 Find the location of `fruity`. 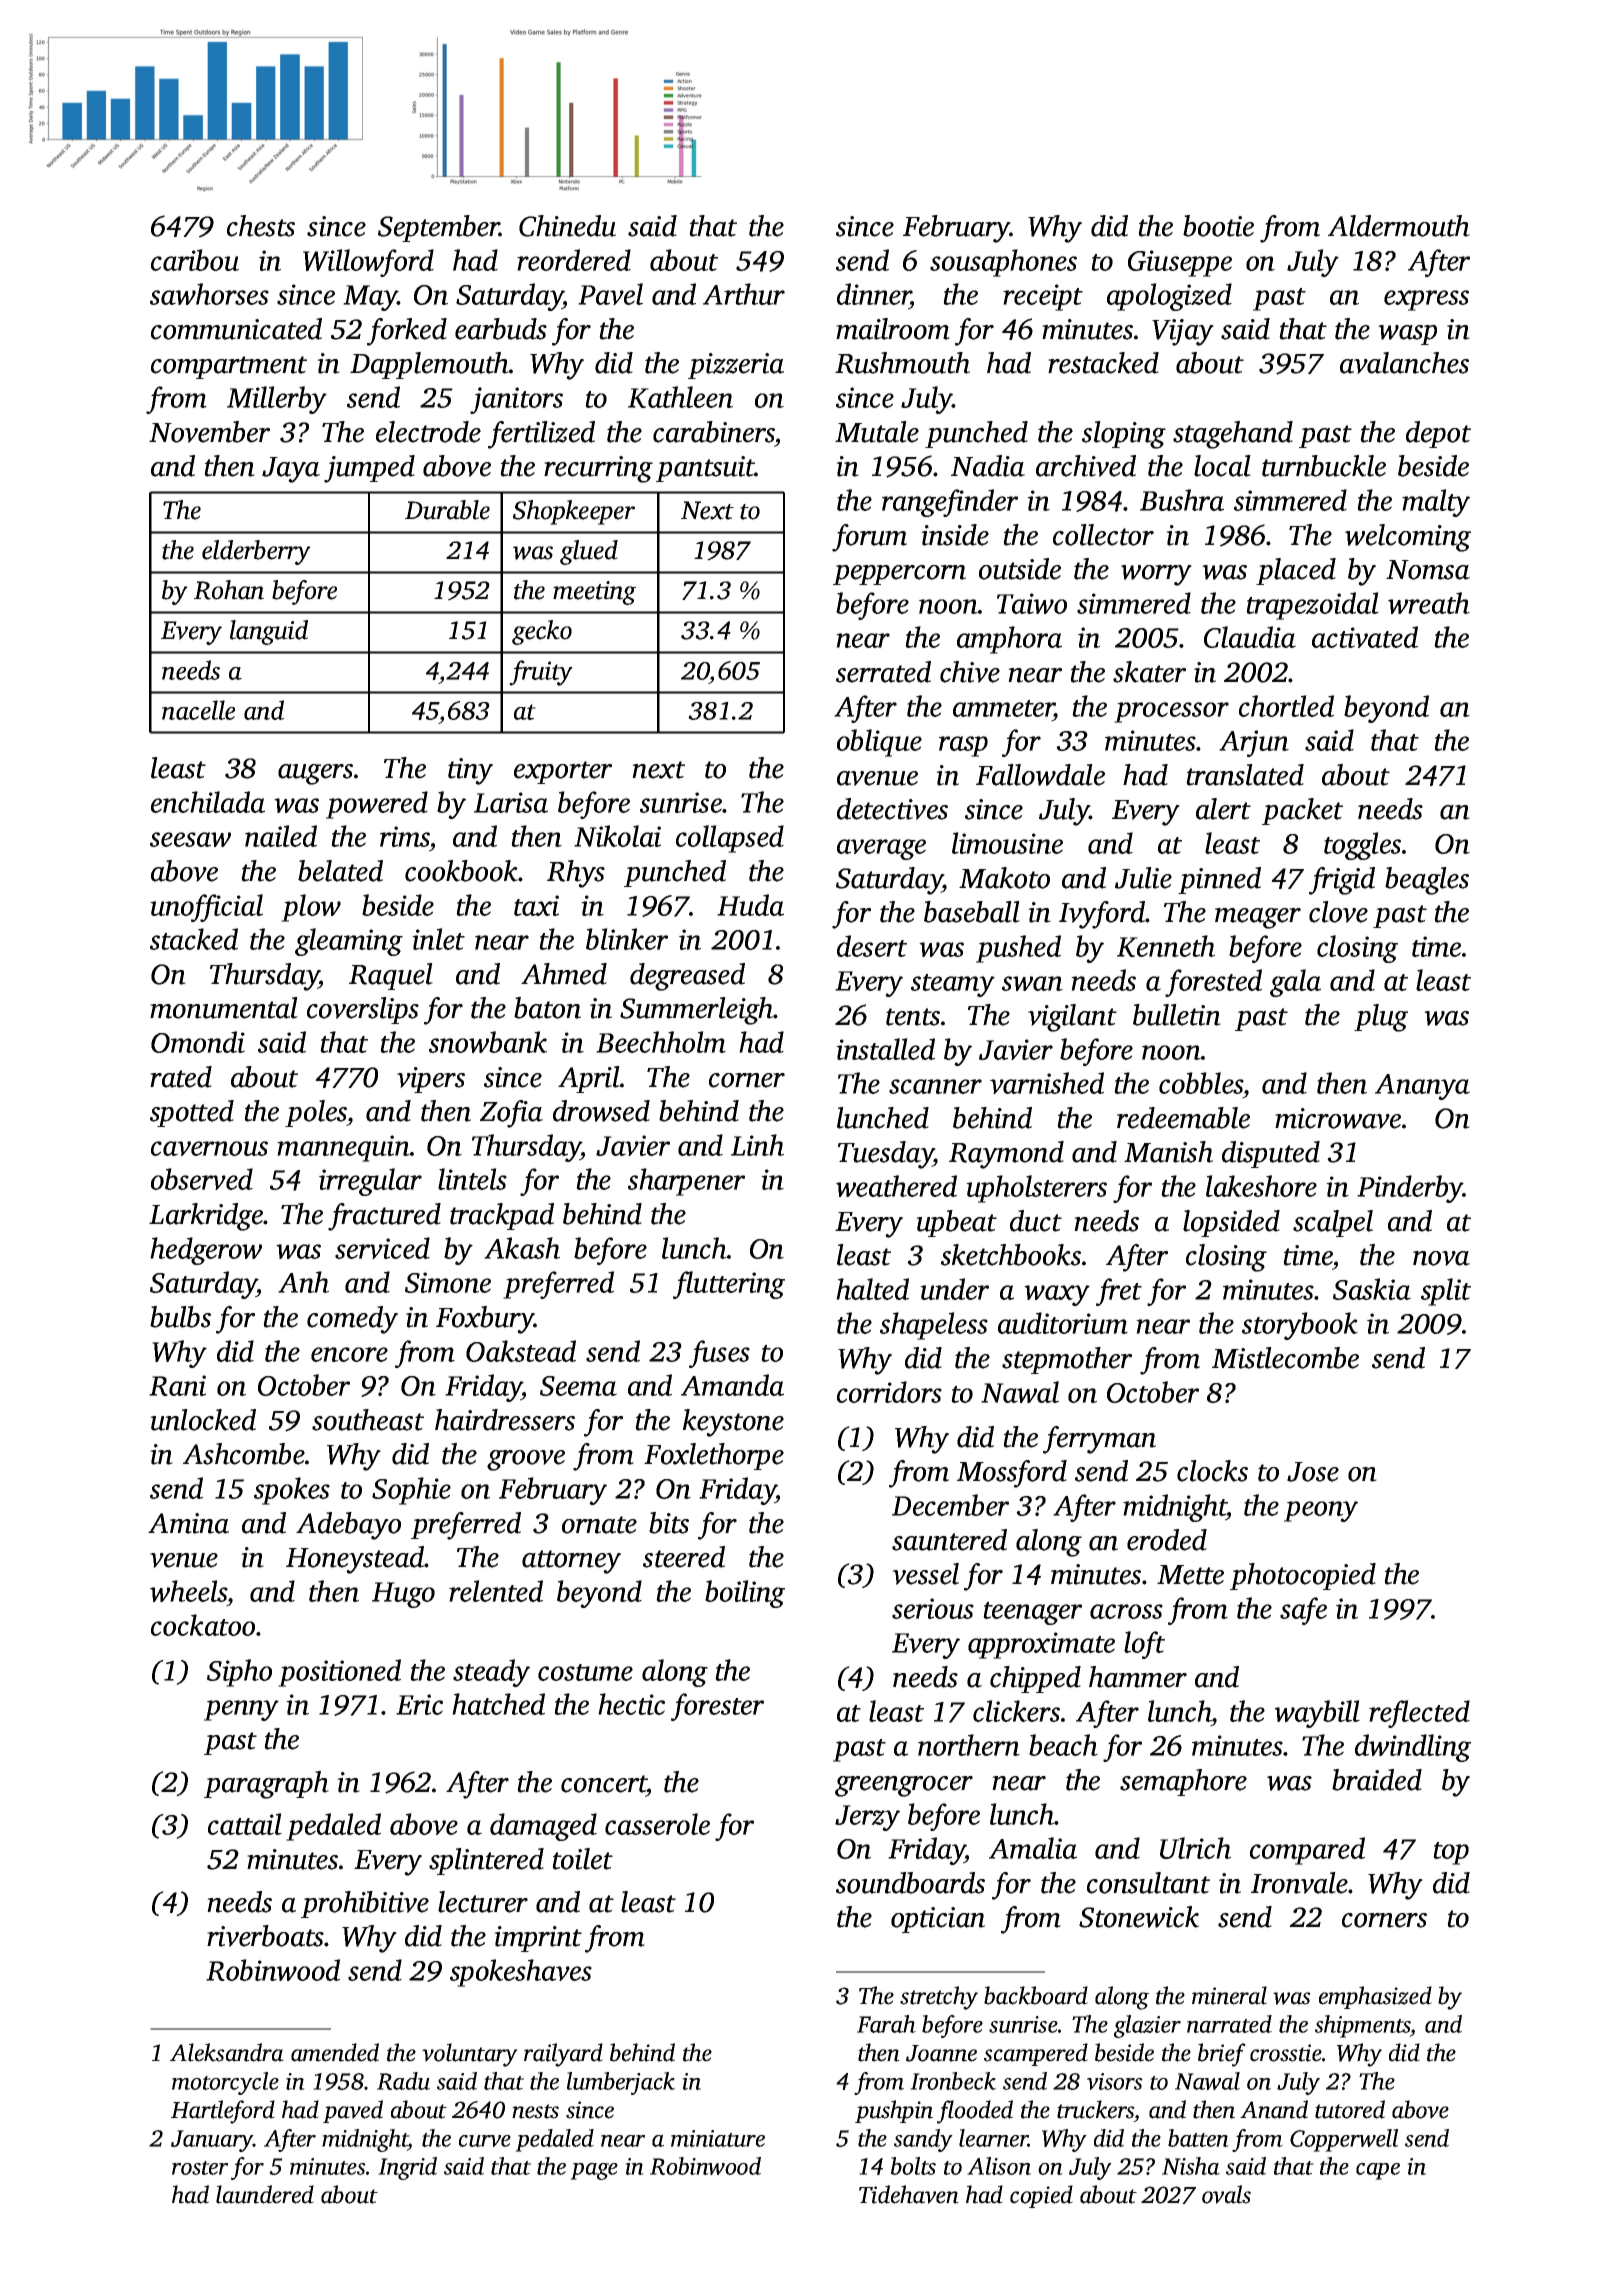

fruity is located at coordinates (541, 673).
